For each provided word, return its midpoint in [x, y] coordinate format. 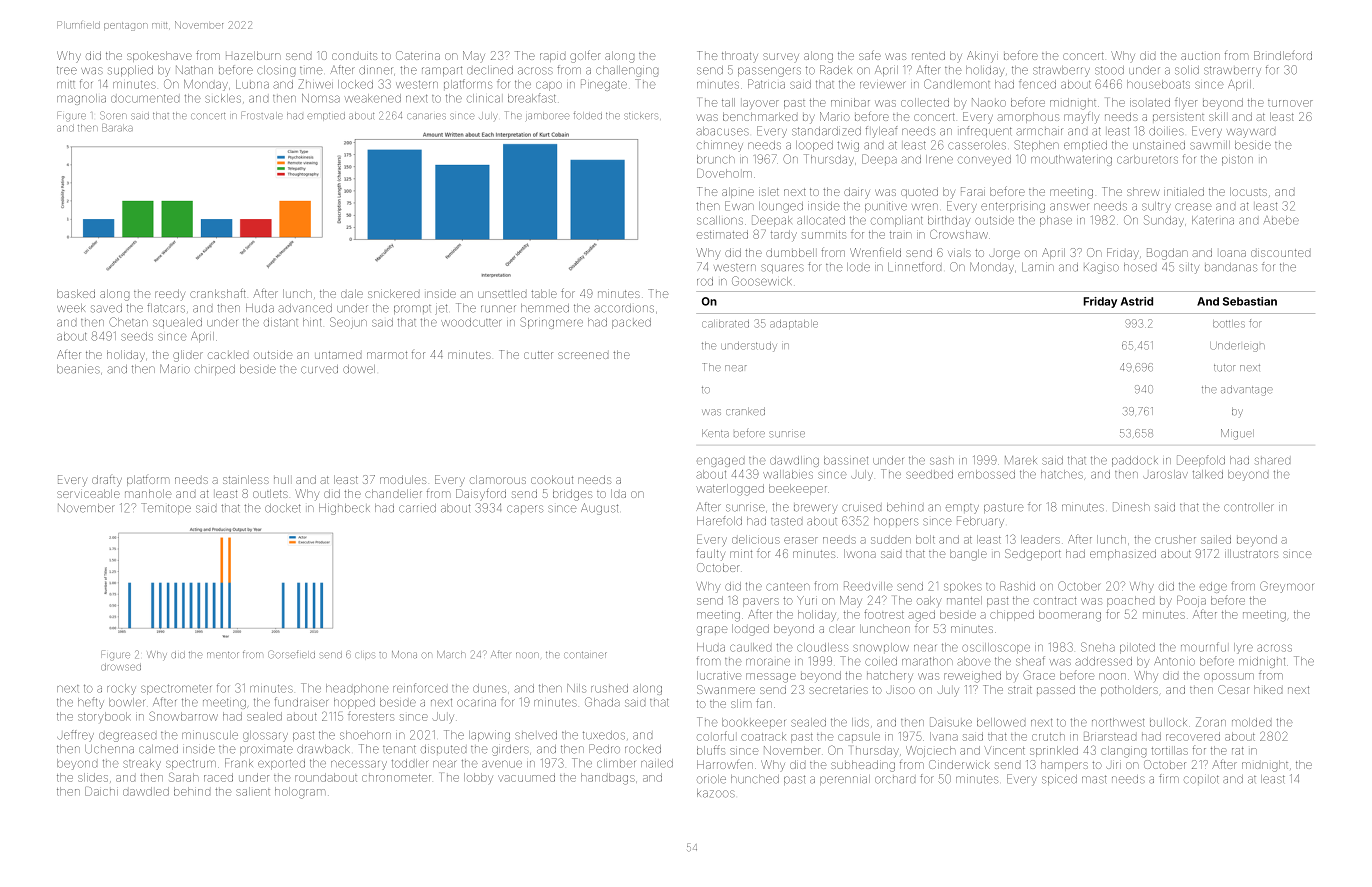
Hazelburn [253, 55]
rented [928, 55]
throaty [740, 56]
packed [631, 323]
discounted [1280, 253]
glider [188, 356]
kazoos [716, 793]
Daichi [101, 791]
